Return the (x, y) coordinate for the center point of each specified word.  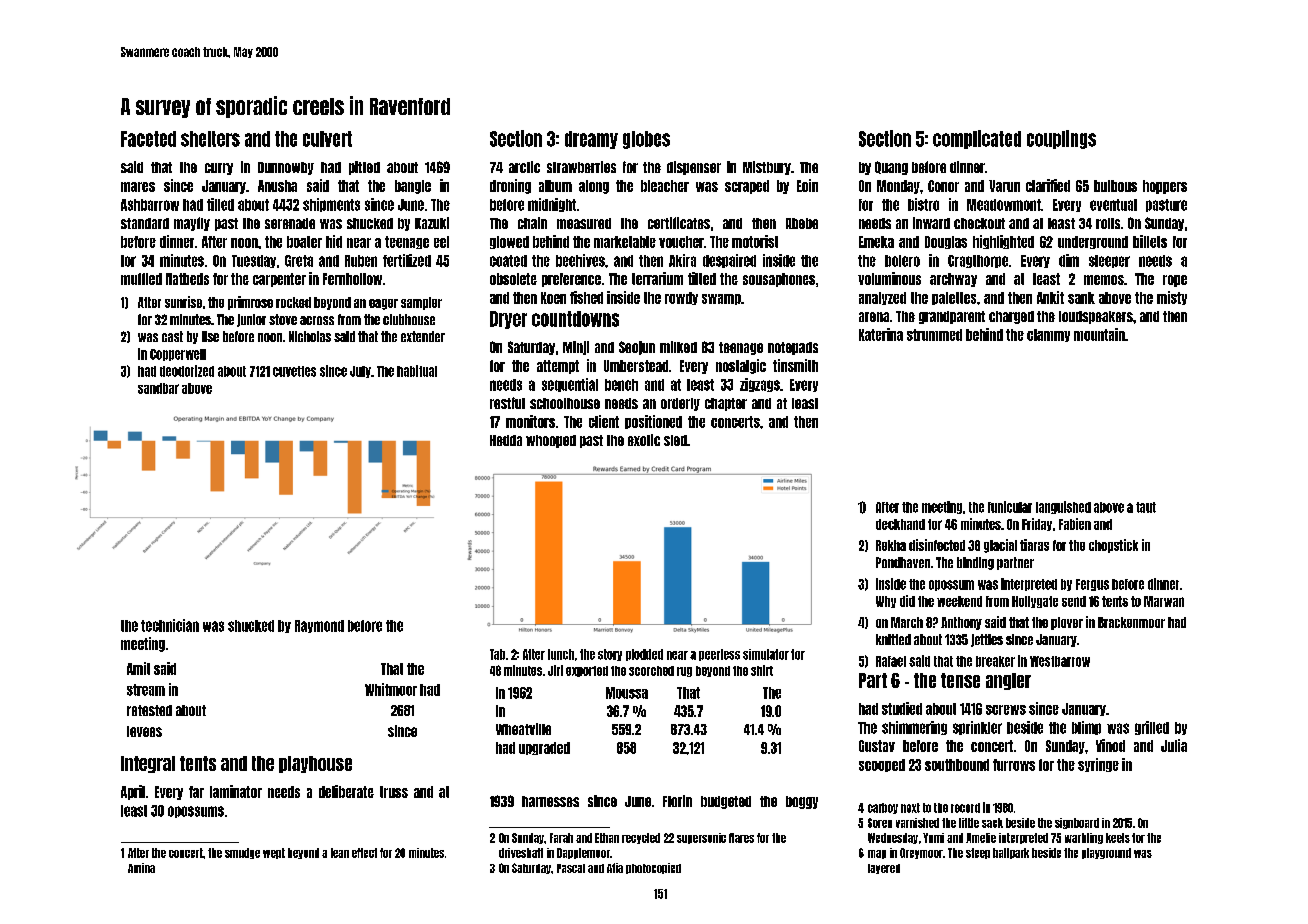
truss (394, 792)
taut (1146, 507)
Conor (943, 186)
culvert (327, 139)
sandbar (158, 388)
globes (646, 140)
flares (741, 838)
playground (1106, 853)
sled (675, 440)
